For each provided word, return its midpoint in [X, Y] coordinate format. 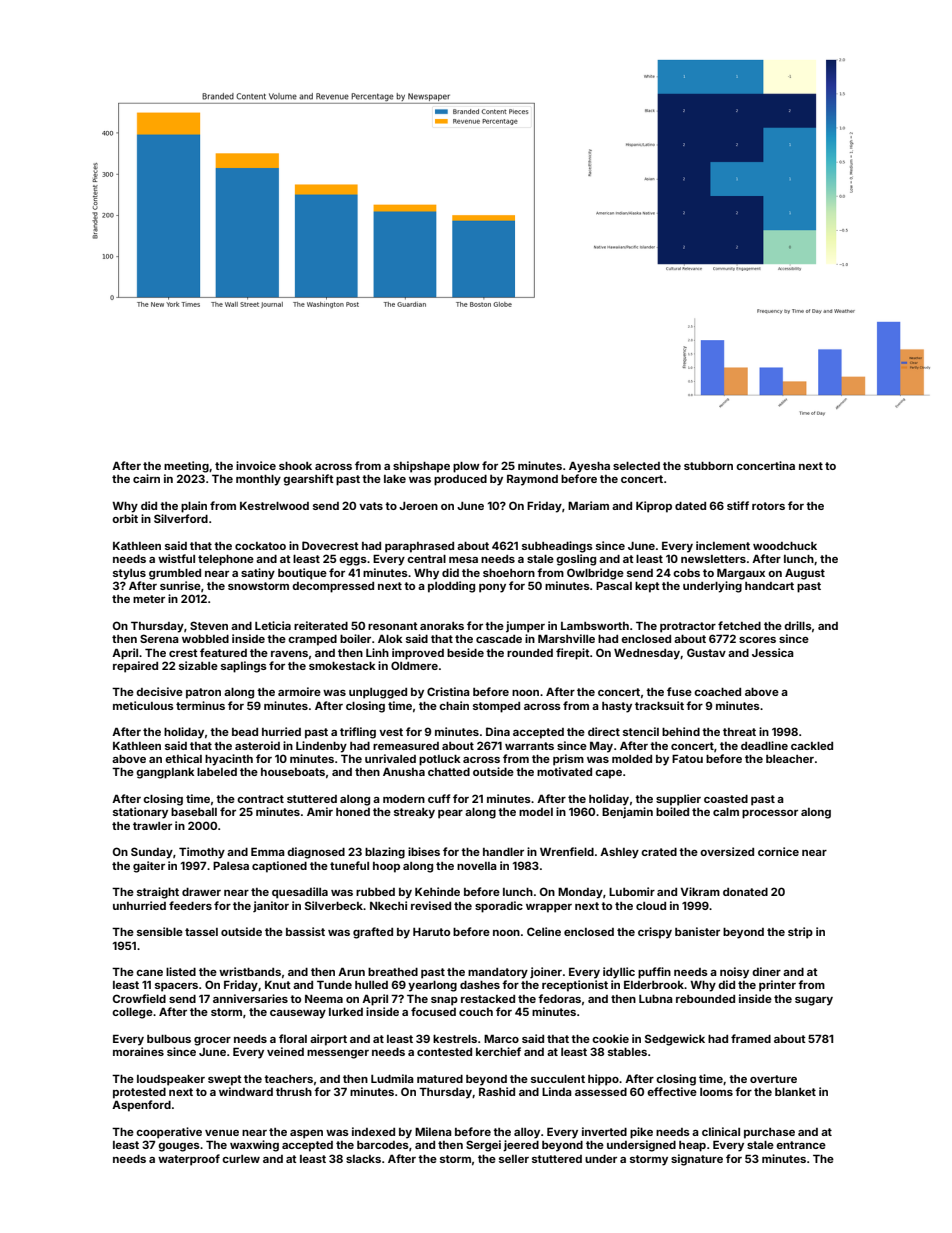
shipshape [421, 467]
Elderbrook [654, 984]
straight [158, 893]
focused [433, 1011]
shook [295, 466]
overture [773, 1079]
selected [636, 466]
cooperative [169, 1133]
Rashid [497, 1091]
